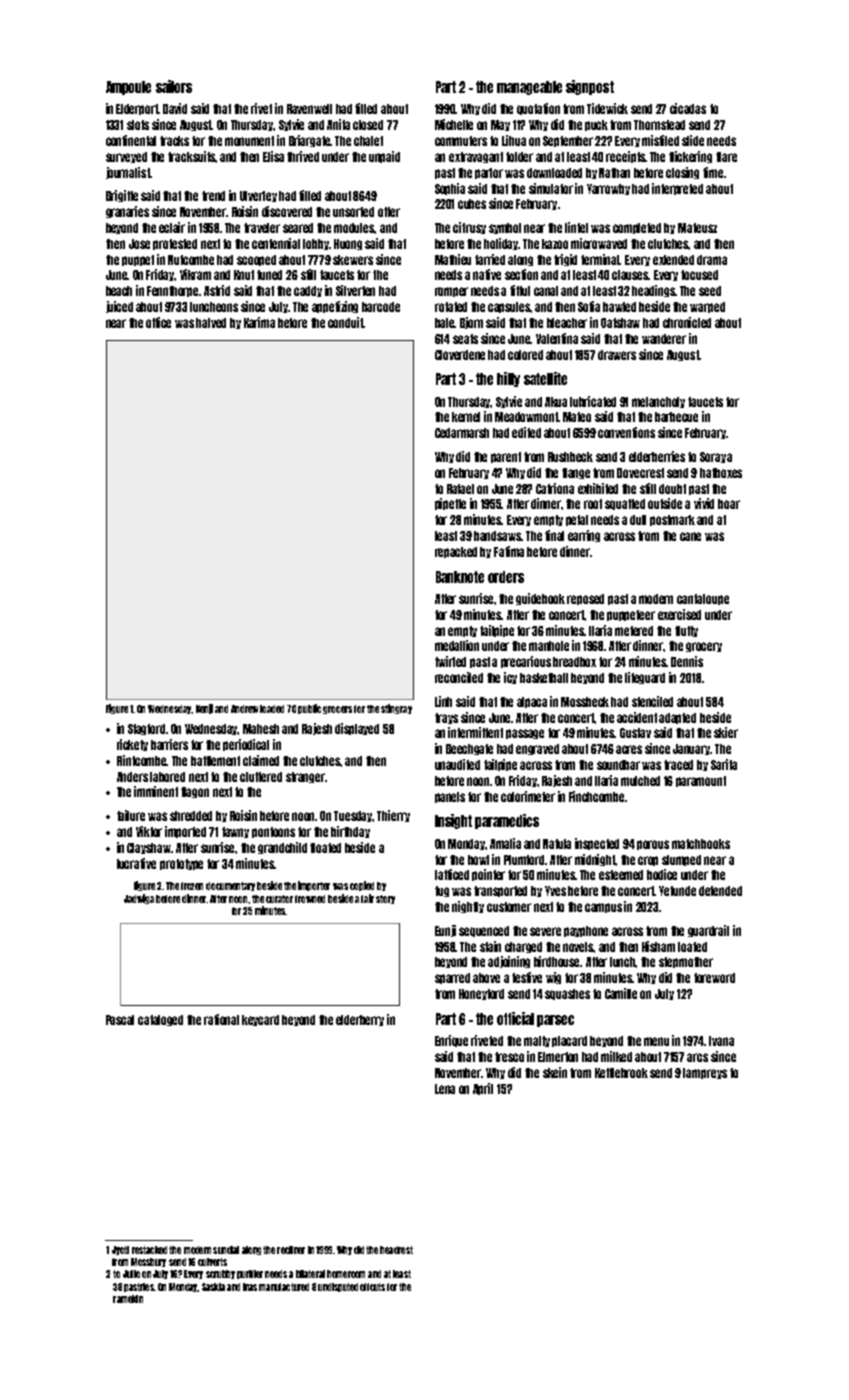 The height and width of the screenshot is (1400, 849). What do you see at coordinates (128, 1299) in the screenshot?
I see `ramekin` at bounding box center [128, 1299].
